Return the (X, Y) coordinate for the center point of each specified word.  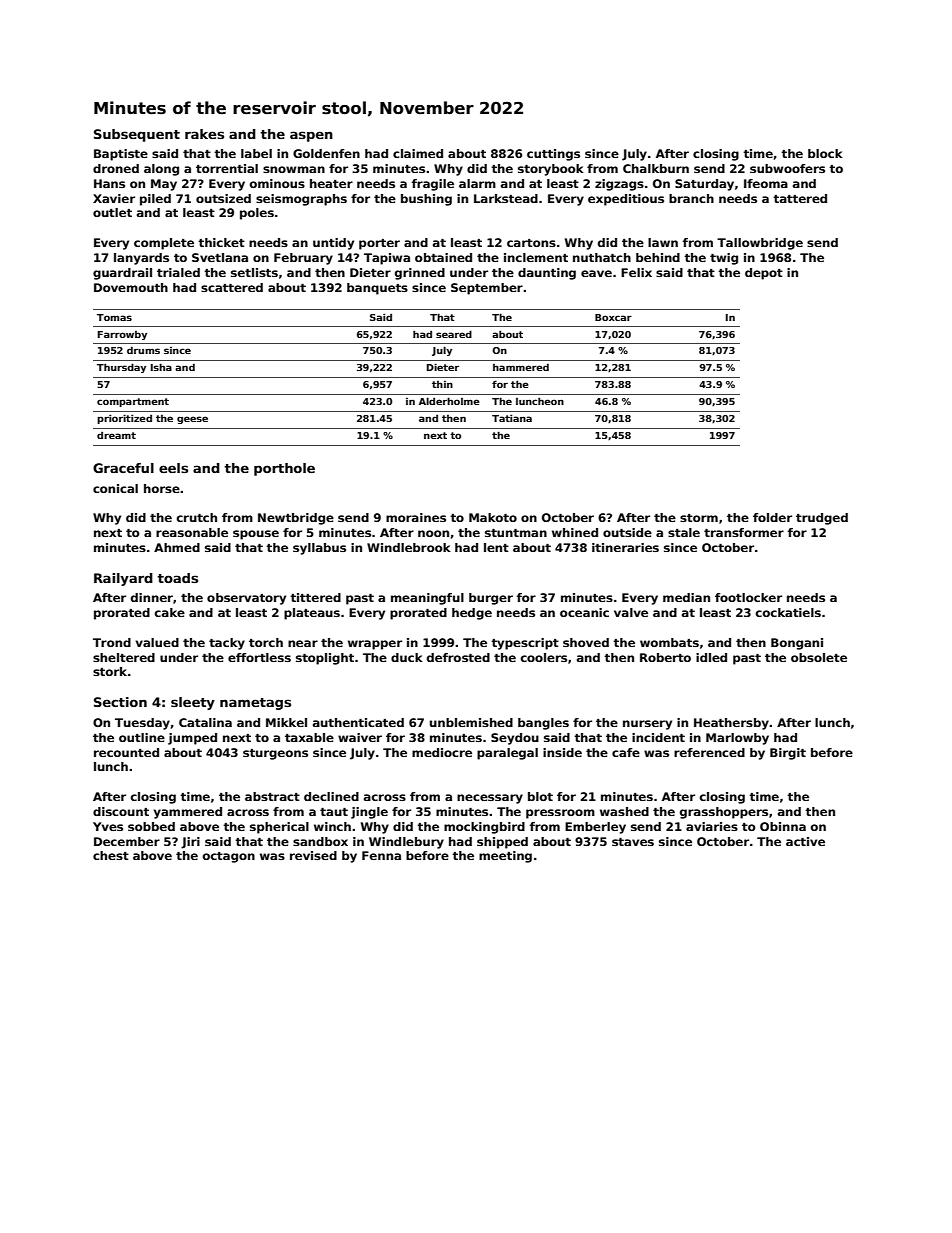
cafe (626, 752)
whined (575, 532)
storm (699, 518)
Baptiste (121, 155)
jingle (369, 813)
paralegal (507, 754)
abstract (272, 796)
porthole (284, 469)
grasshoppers (724, 813)
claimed (418, 153)
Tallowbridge (760, 244)
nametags (255, 704)
